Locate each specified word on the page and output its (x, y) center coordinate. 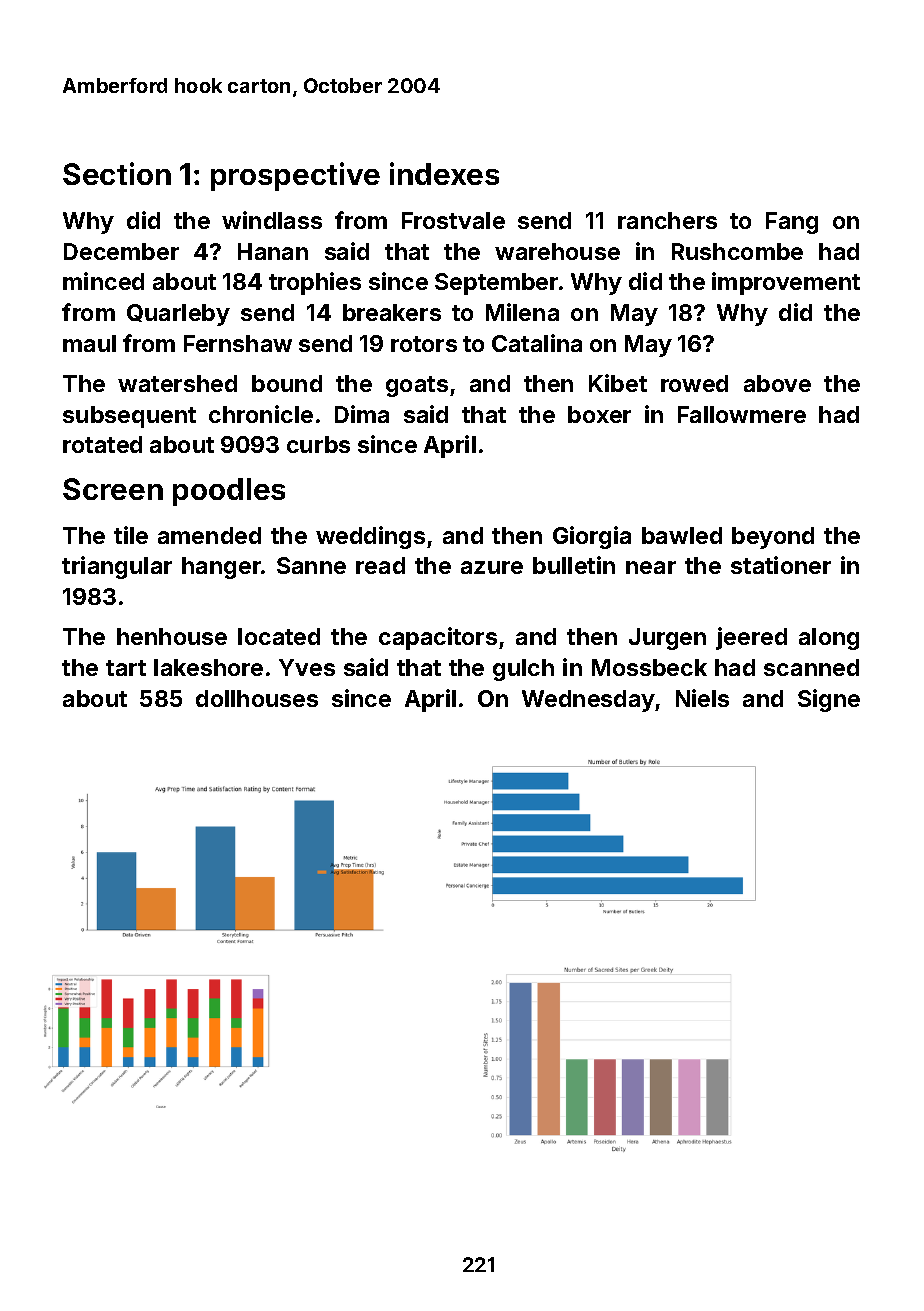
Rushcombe (737, 251)
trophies (315, 283)
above (777, 383)
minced (103, 281)
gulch (523, 670)
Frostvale (453, 220)
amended (209, 535)
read (380, 565)
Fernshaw (238, 343)
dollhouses (257, 698)
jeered (751, 638)
